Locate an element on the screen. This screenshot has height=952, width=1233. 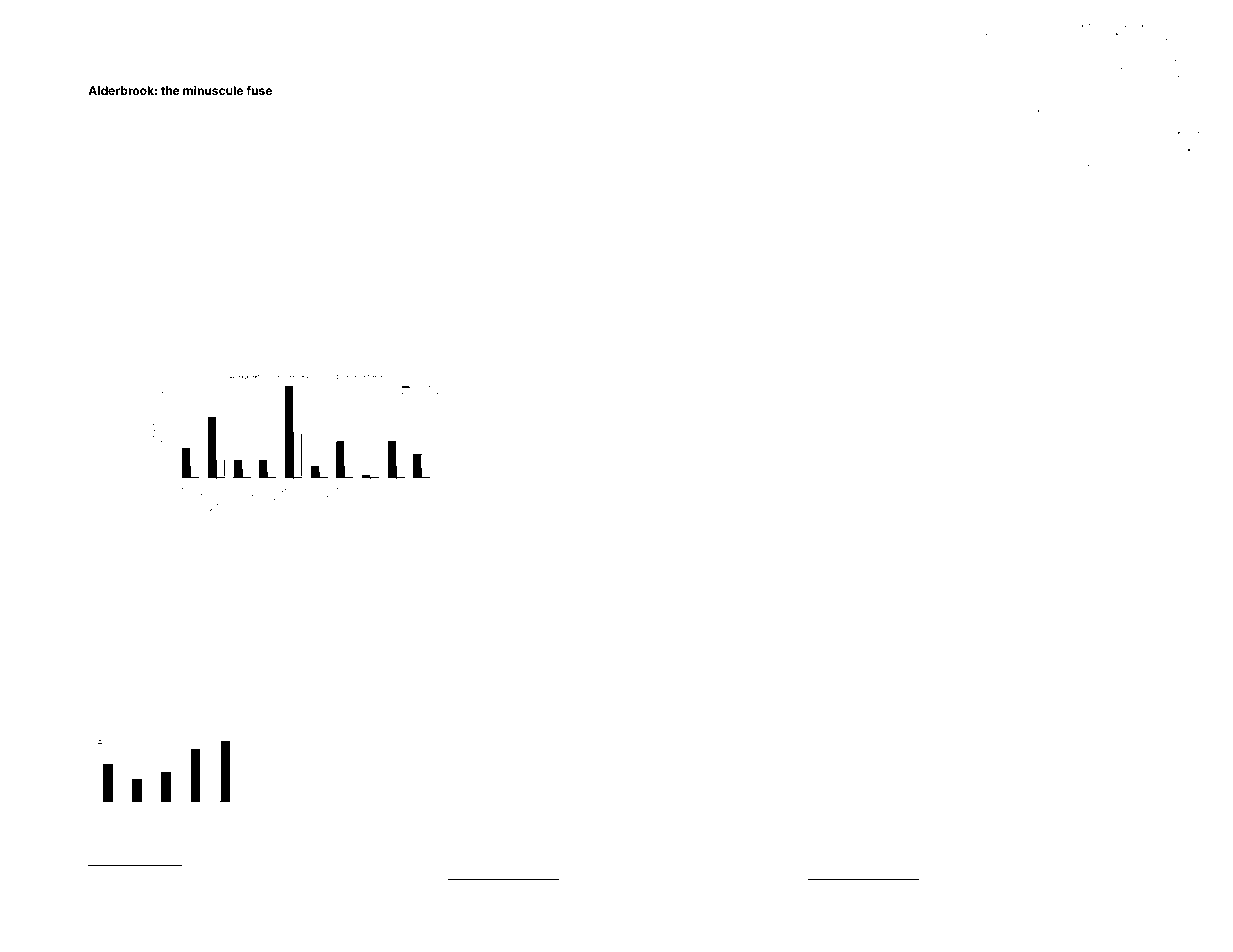
Babatunde is located at coordinates (829, 711).
